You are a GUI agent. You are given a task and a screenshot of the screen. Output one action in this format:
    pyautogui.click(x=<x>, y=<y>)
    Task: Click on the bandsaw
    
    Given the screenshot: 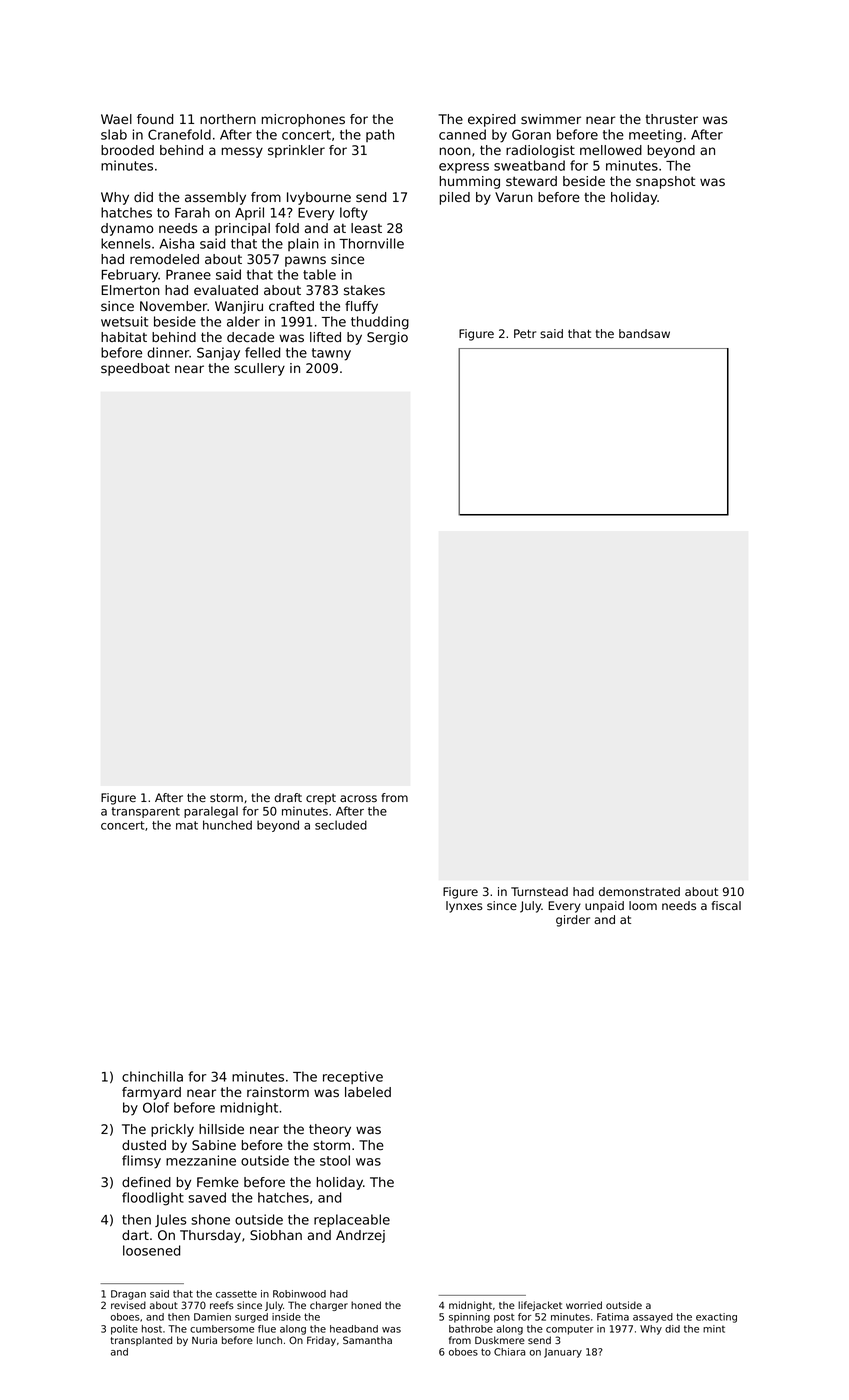 What is the action you would take?
    pyautogui.click(x=644, y=334)
